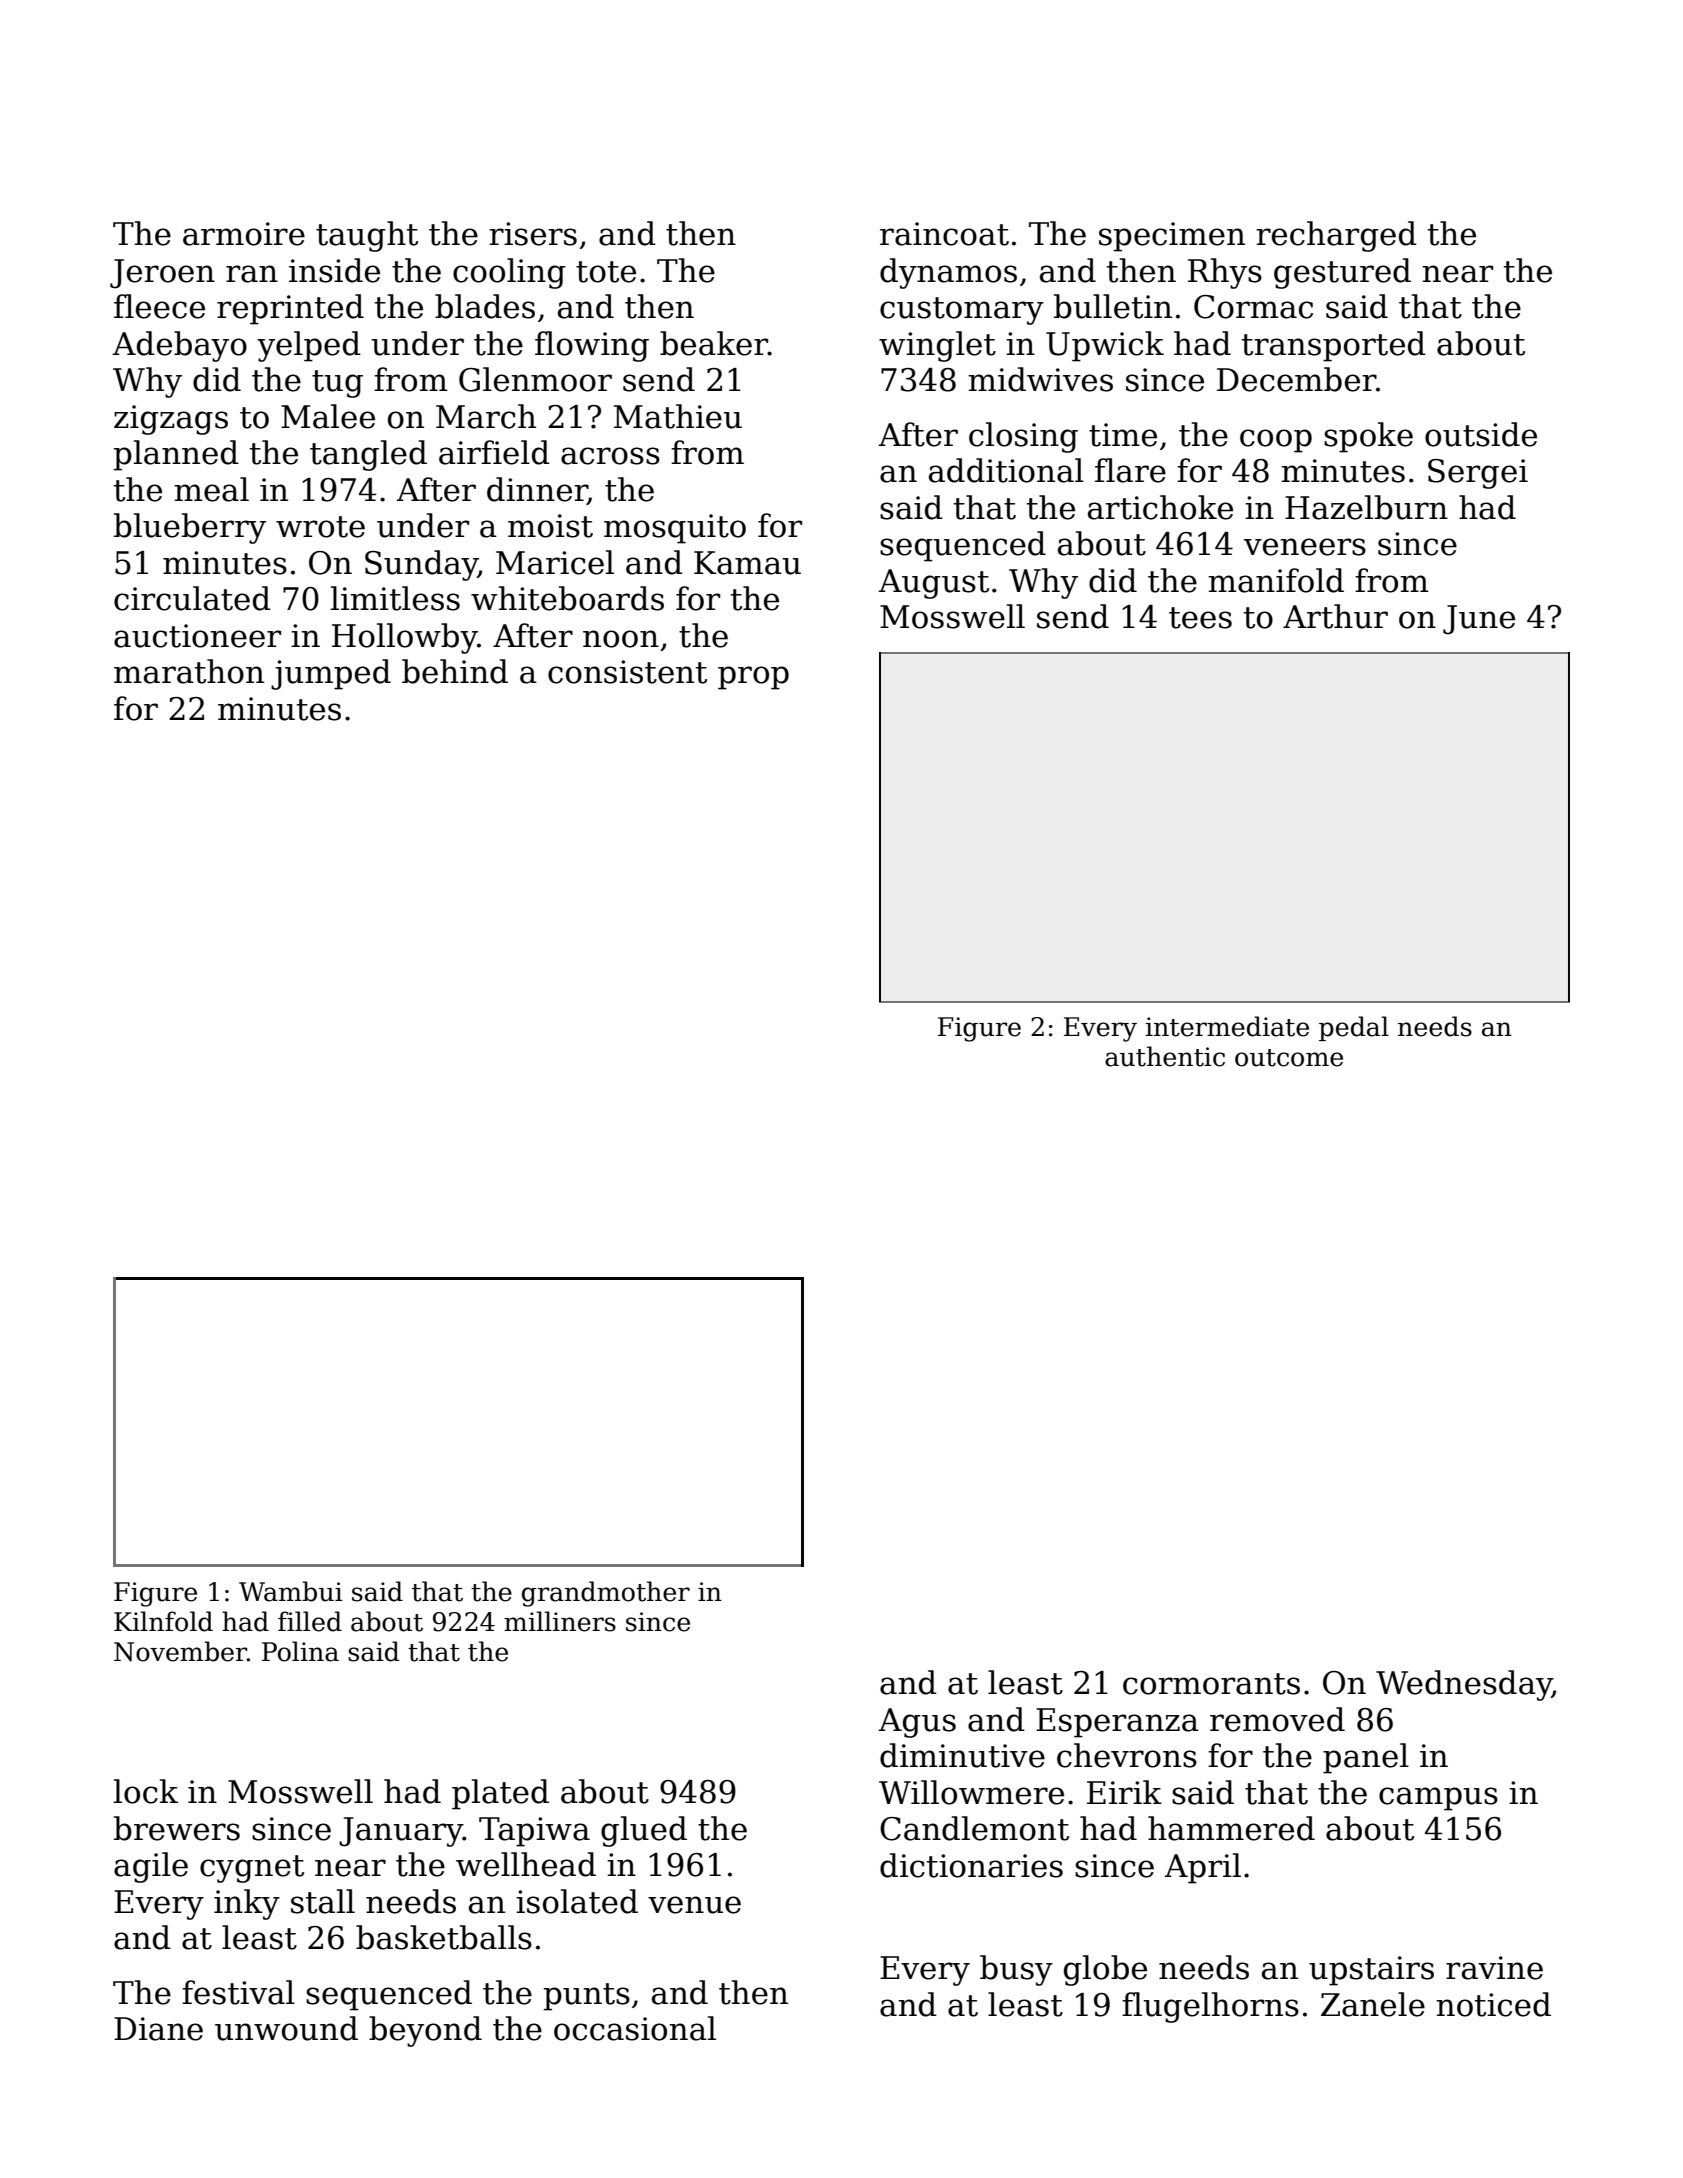 The height and width of the screenshot is (2178, 1683). I want to click on Wednesday, so click(1464, 1685).
